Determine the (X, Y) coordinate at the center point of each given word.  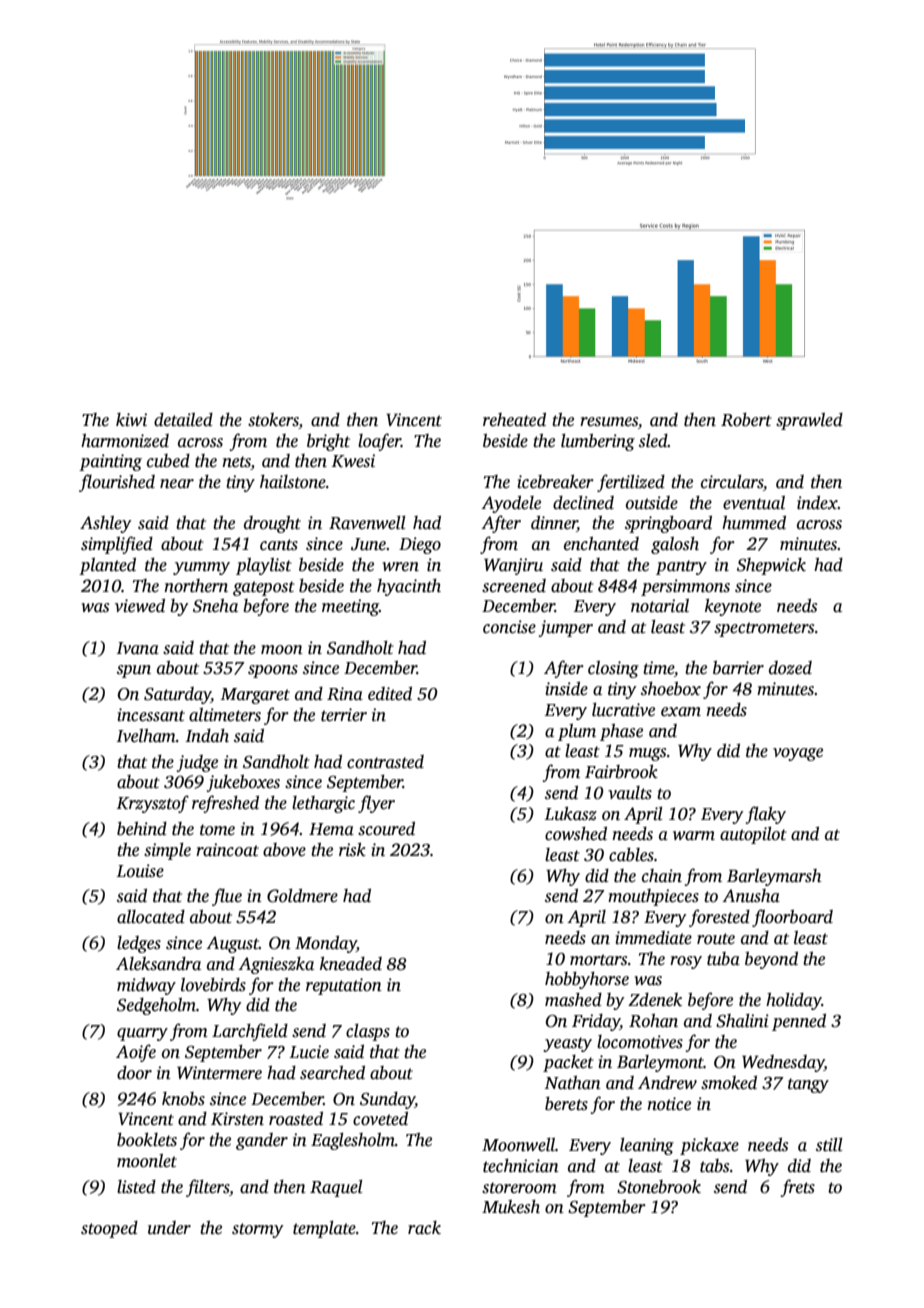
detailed (183, 420)
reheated (514, 420)
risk (352, 850)
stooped (109, 1229)
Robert (746, 420)
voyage (798, 754)
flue (227, 897)
